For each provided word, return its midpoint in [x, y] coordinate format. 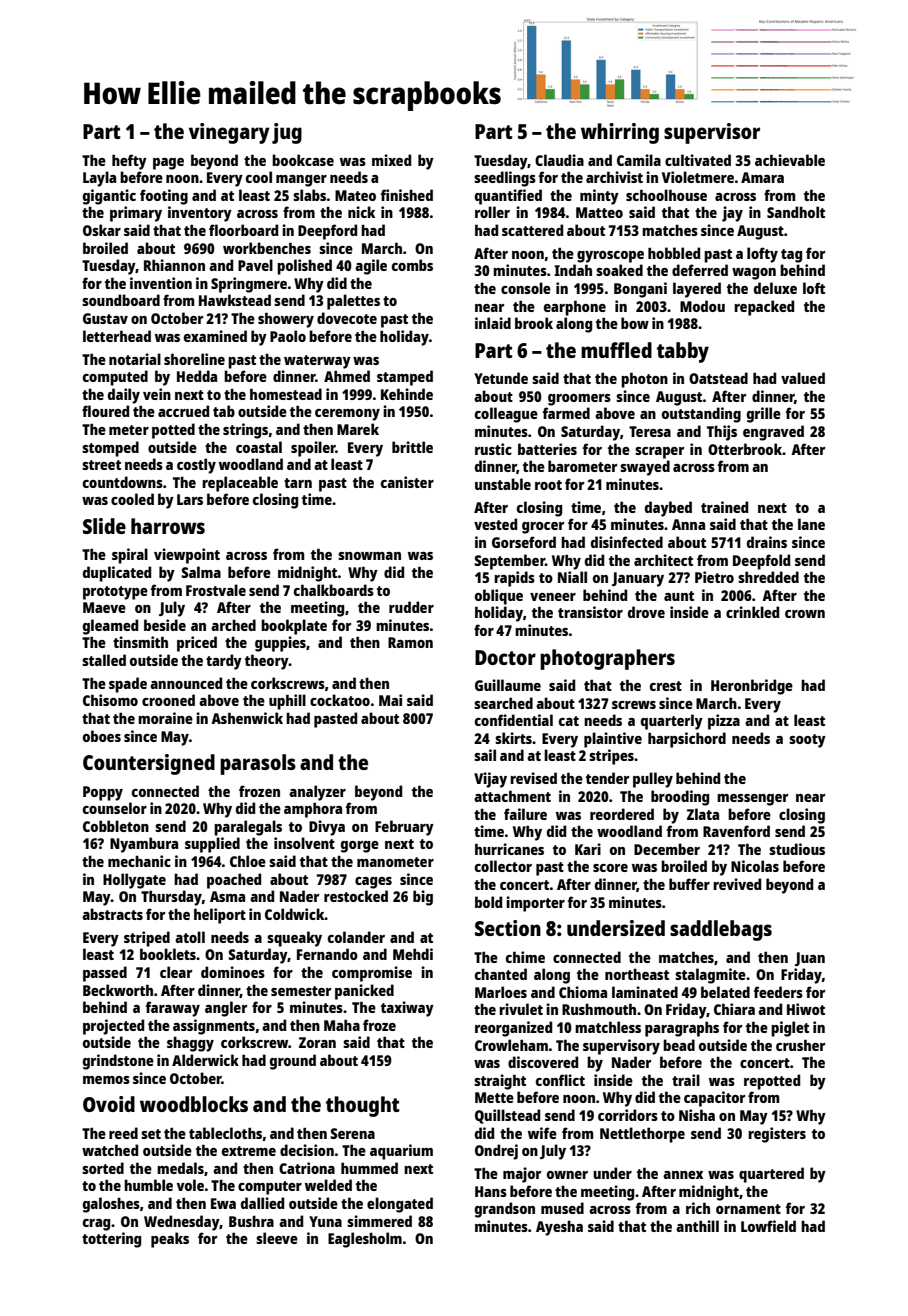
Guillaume [508, 685]
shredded [768, 577]
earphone [575, 308]
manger [301, 181]
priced [197, 644]
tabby [683, 352]
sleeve [277, 1238]
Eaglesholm [365, 1240]
